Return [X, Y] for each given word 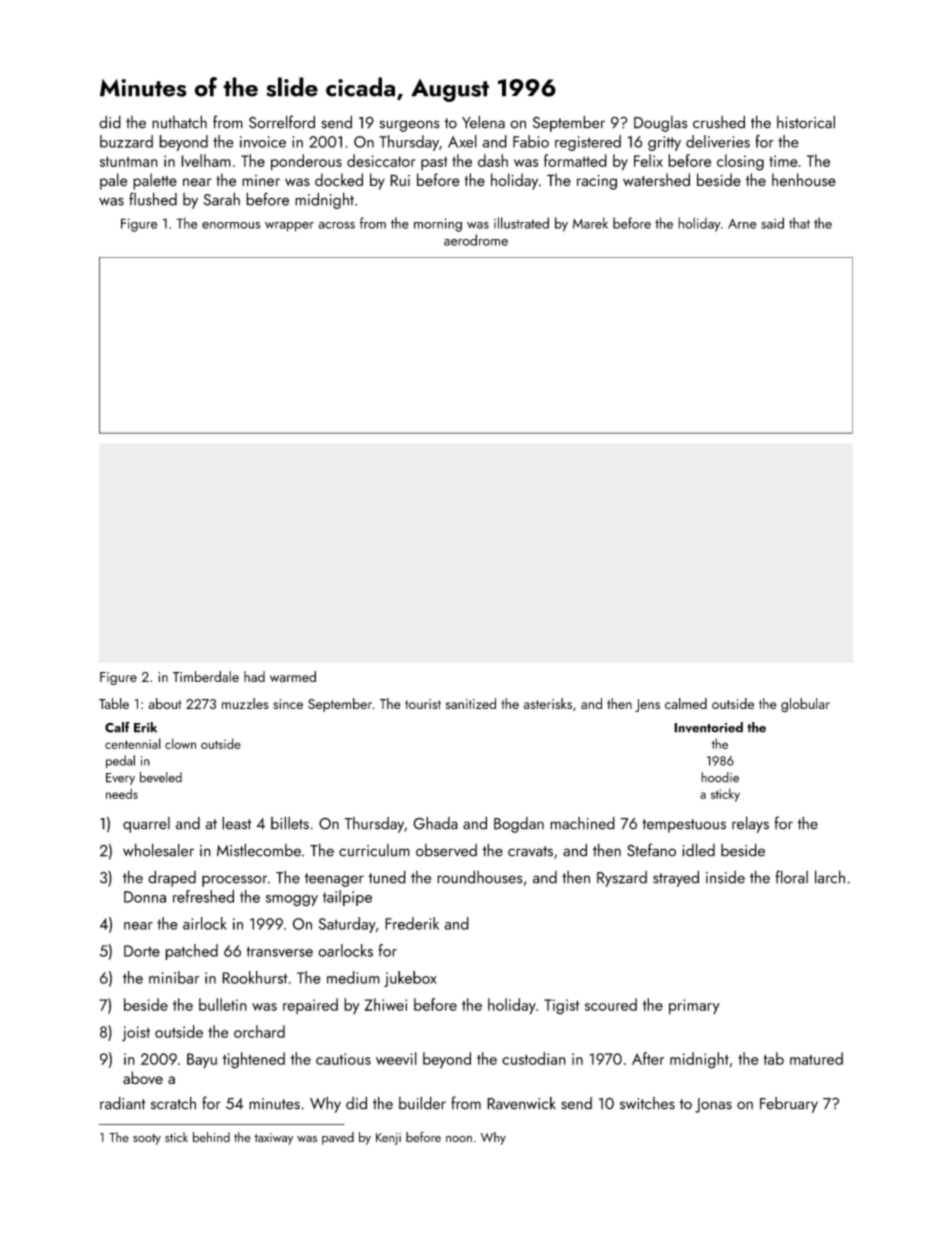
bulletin [223, 1004]
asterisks [548, 703]
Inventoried [708, 727]
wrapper [289, 227]
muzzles [245, 703]
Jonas [713, 1105]
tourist [423, 704]
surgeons [409, 126]
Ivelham [206, 160]
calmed [686, 703]
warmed [293, 676]
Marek [590, 223]
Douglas [660, 124]
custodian [534, 1058]
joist [136, 1034]
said [772, 223]
